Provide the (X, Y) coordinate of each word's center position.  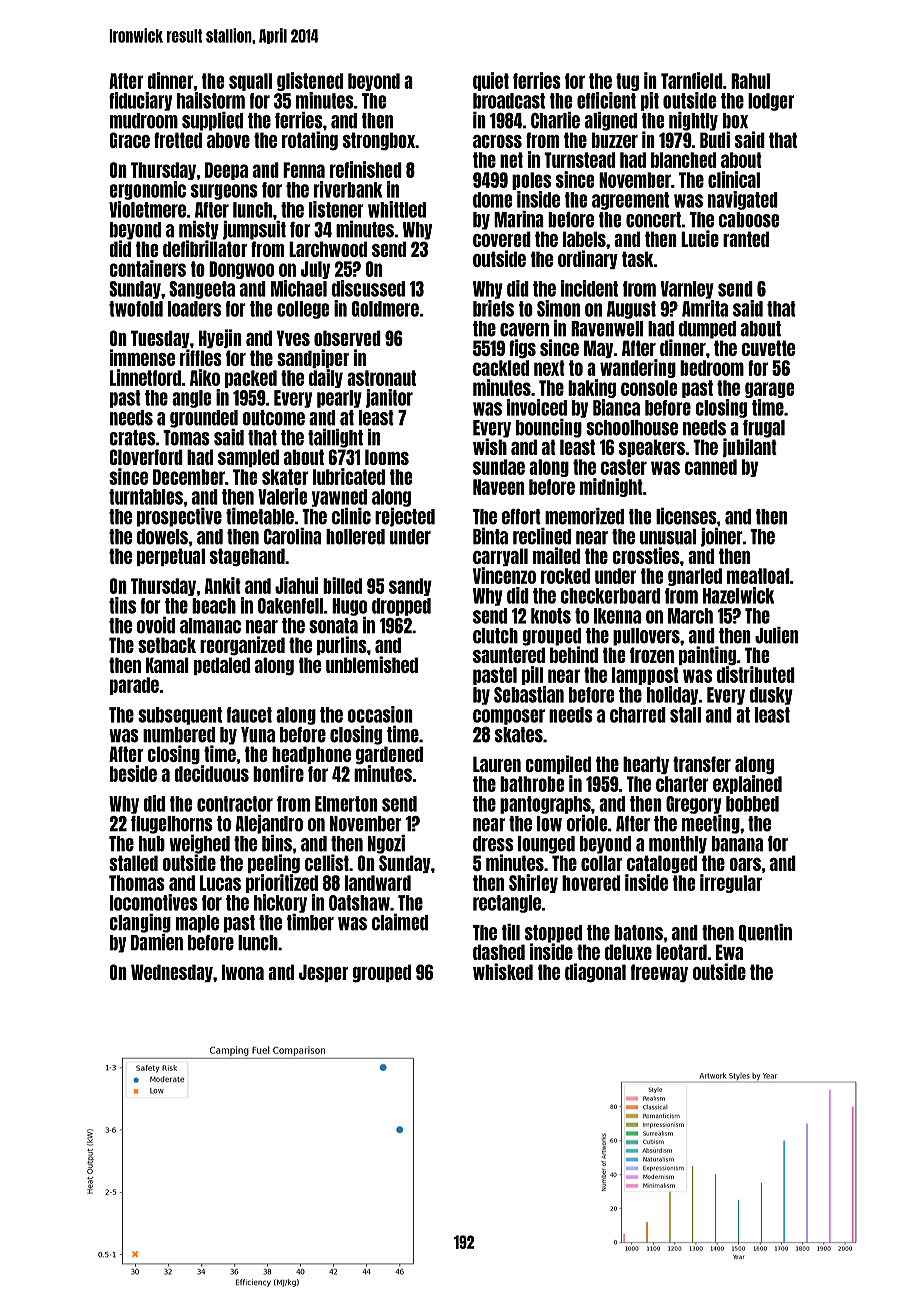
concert (653, 220)
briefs (493, 308)
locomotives (154, 902)
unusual (668, 537)
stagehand (247, 557)
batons (638, 933)
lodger (771, 102)
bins (277, 843)
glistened (310, 81)
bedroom (712, 368)
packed (251, 379)
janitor (389, 398)
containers (148, 268)
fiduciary (140, 101)
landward (378, 883)
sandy (410, 587)
